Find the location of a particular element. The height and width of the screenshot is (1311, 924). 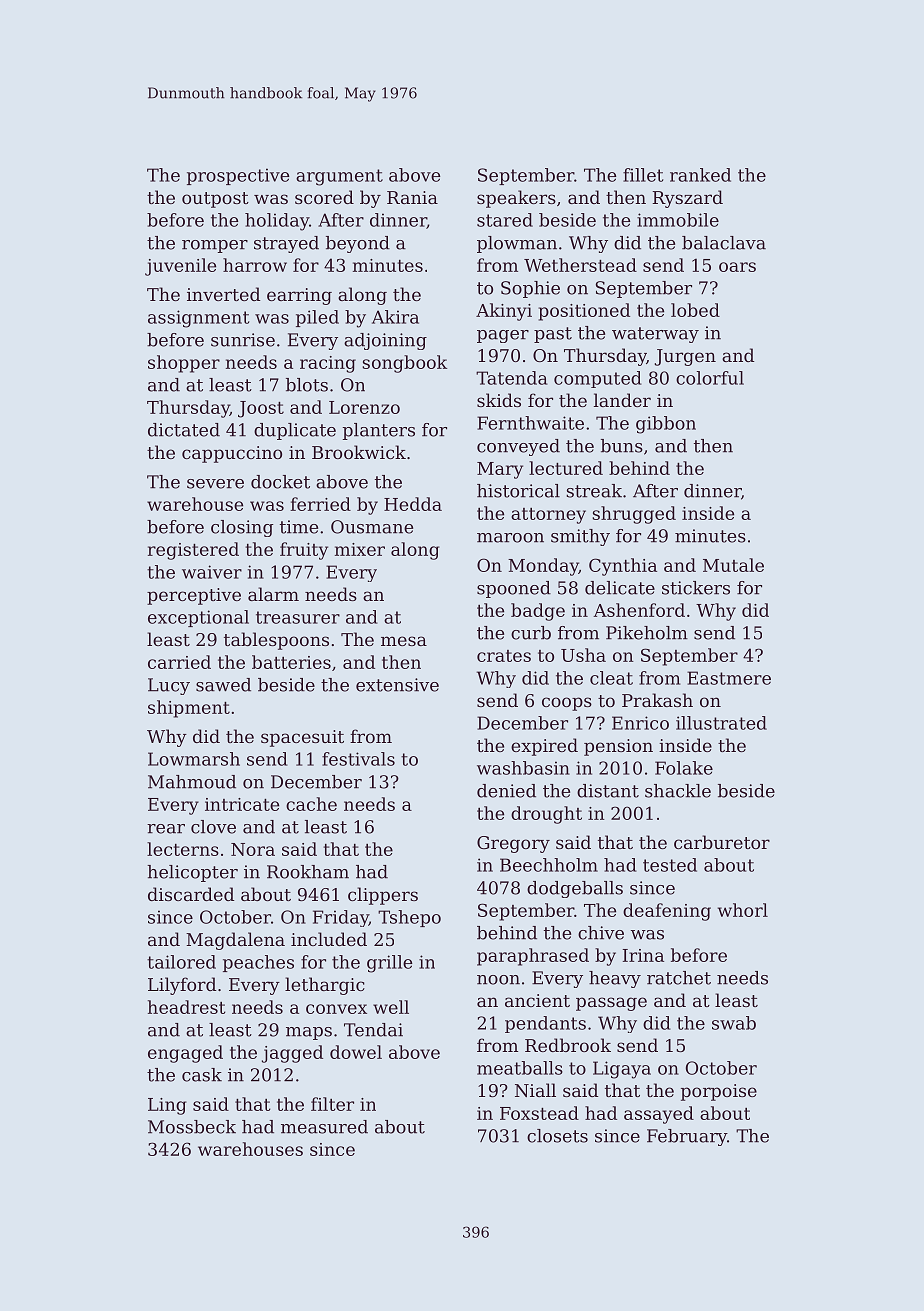

speakers is located at coordinates (516, 199).
